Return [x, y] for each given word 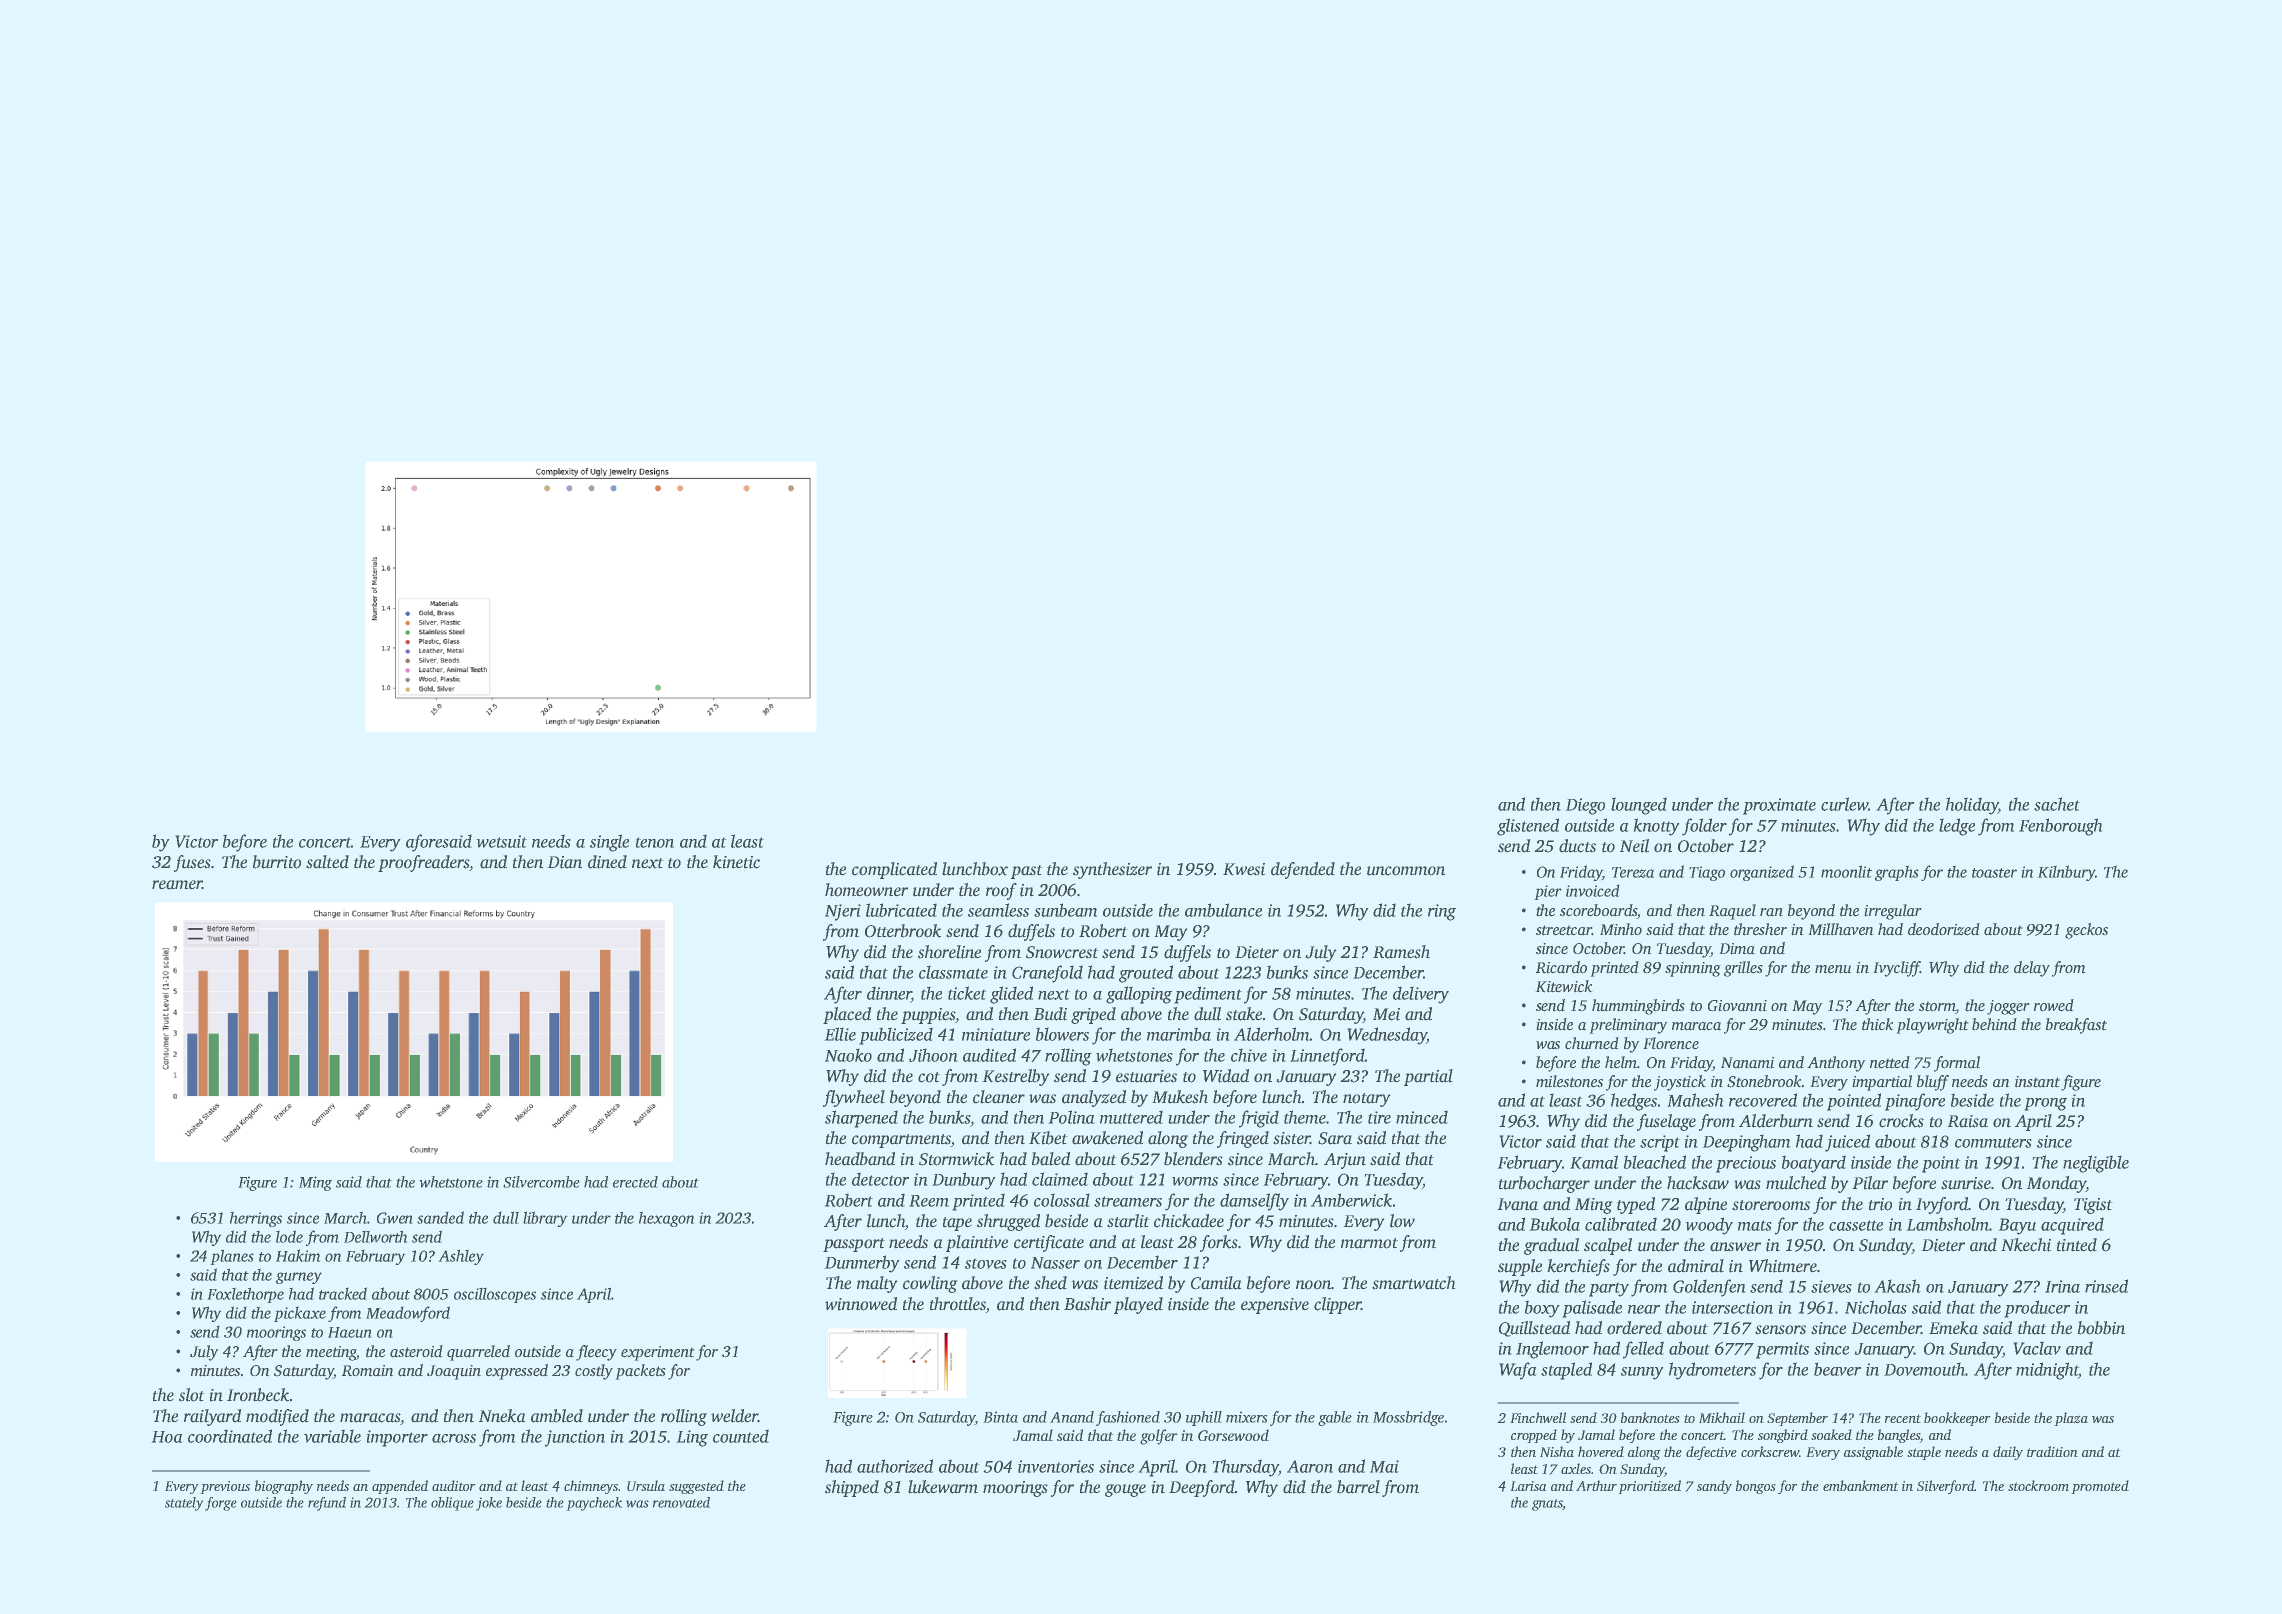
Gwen [394, 1218]
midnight [2047, 1371]
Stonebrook [1764, 1081]
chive [1249, 1055]
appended [400, 1487]
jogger [2008, 1007]
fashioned [1128, 1418]
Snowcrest [1062, 952]
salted [327, 862]
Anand [1072, 1417]
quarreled [478, 1353]
